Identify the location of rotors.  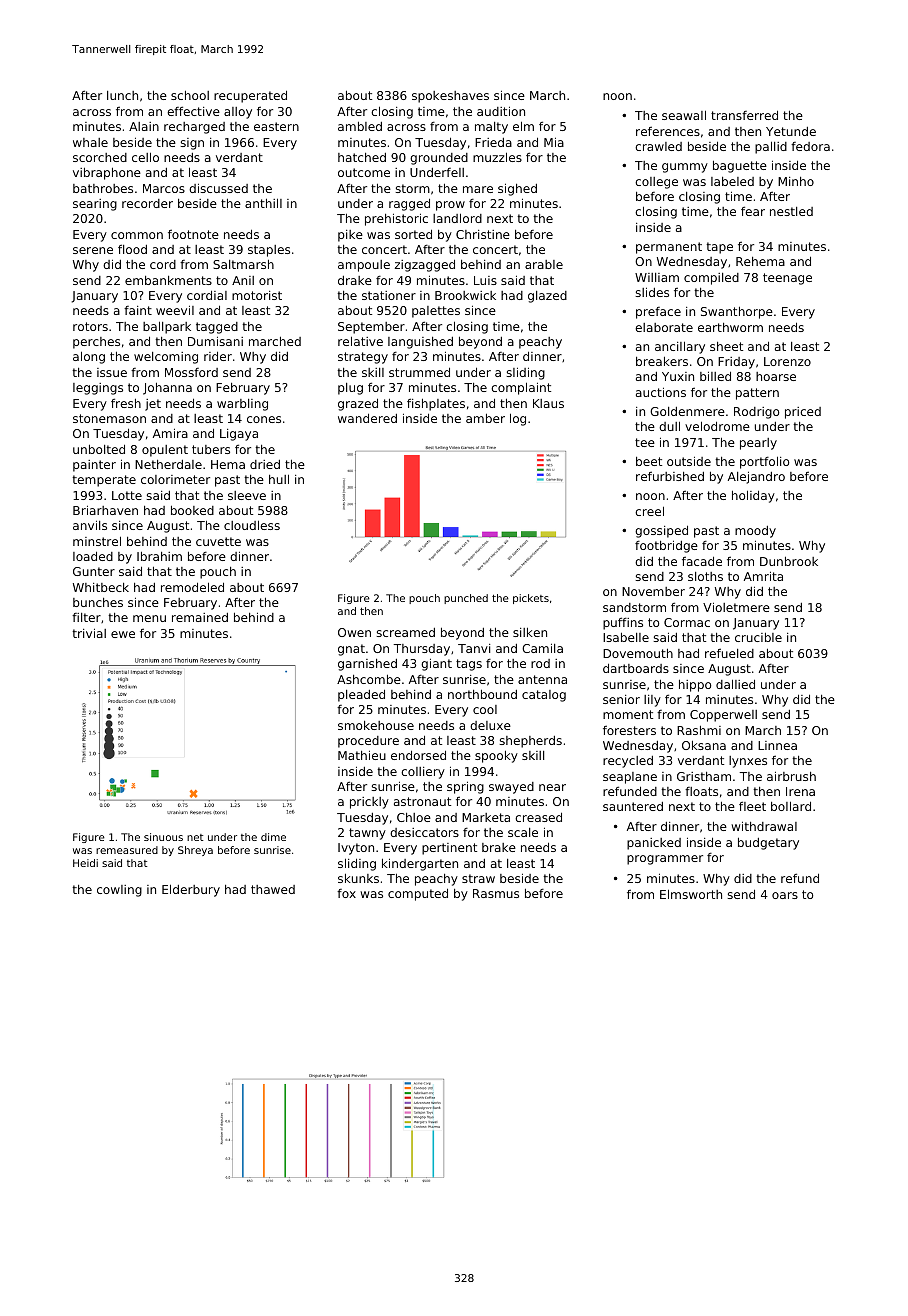
(90, 326).
